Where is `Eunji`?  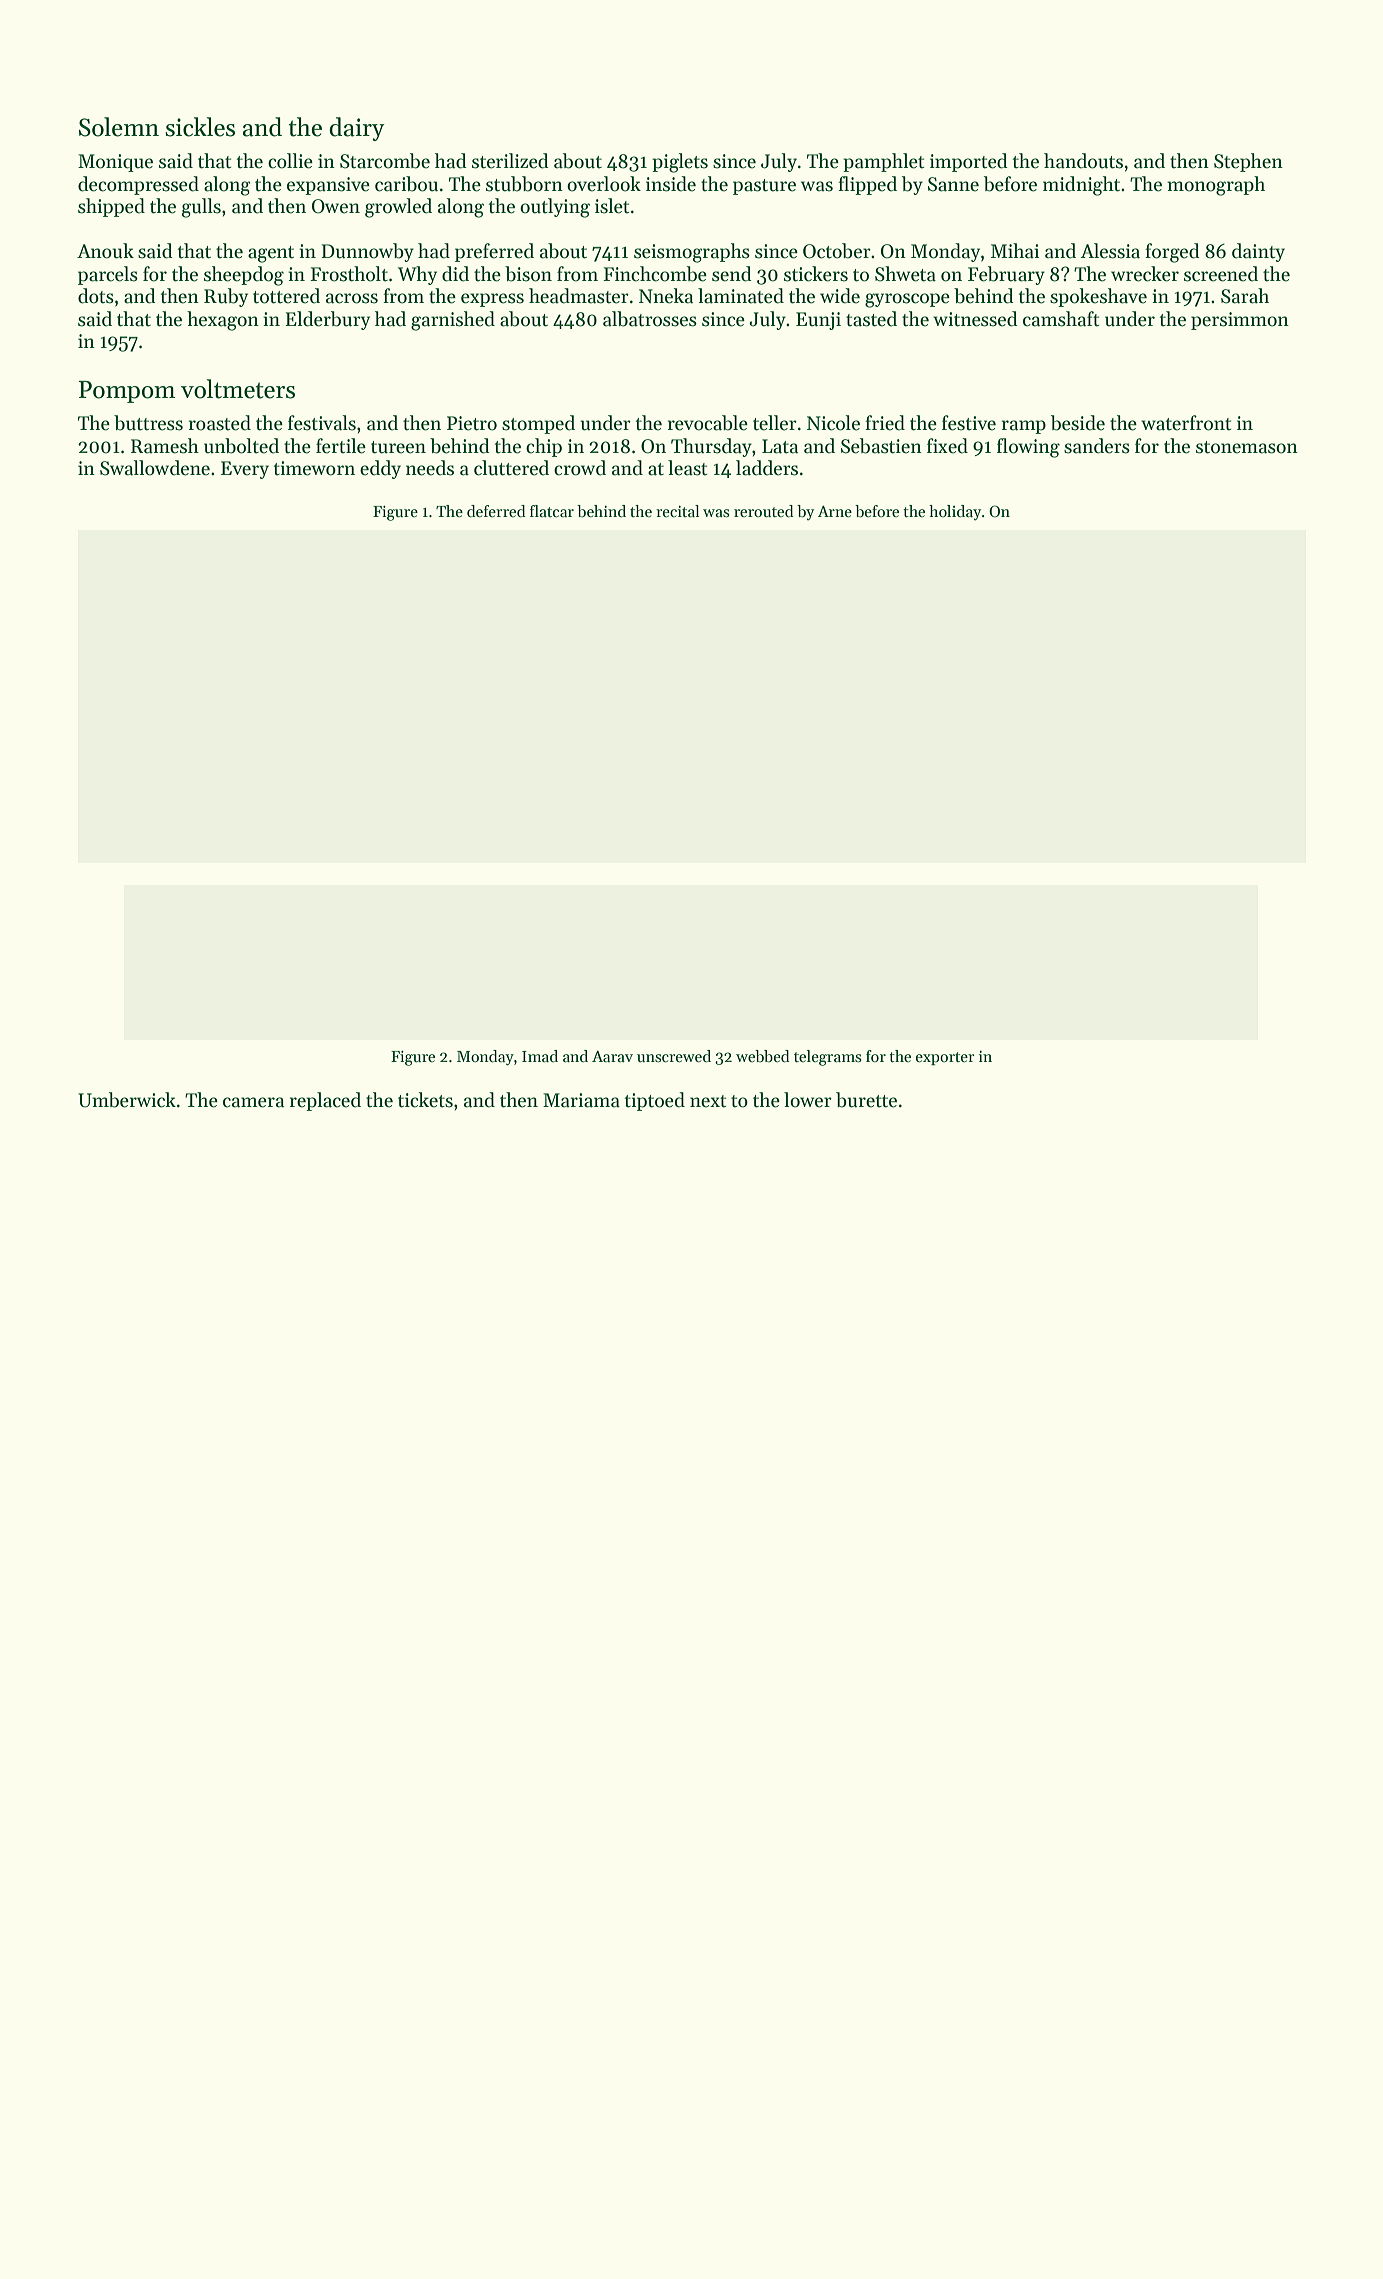 Eunji is located at coordinates (818, 321).
